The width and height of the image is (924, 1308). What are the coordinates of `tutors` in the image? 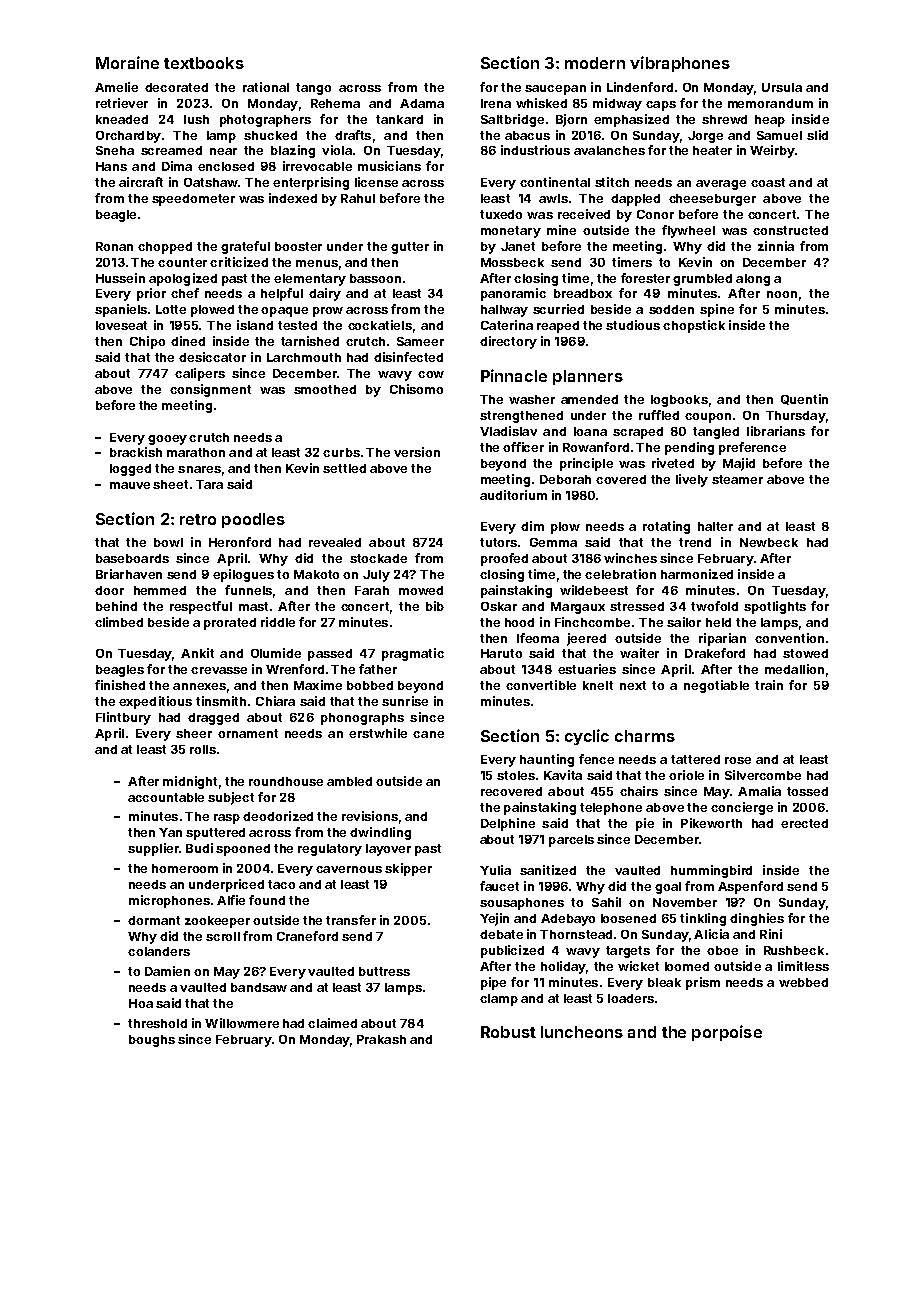 It's located at (498, 542).
